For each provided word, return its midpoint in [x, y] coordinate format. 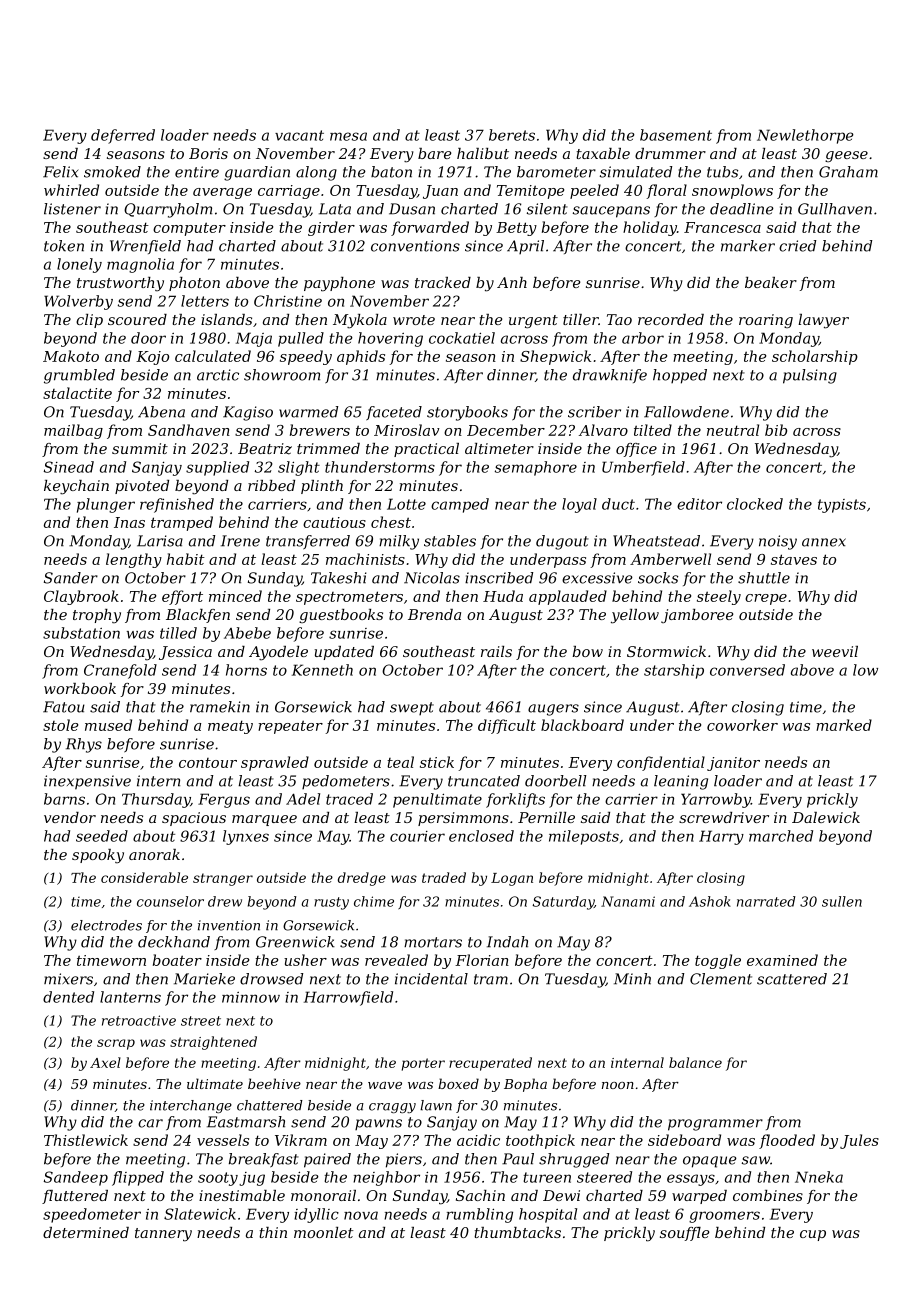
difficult [507, 726]
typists [842, 506]
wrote [414, 320]
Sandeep [76, 1178]
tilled [178, 633]
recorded [671, 319]
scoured [137, 319]
